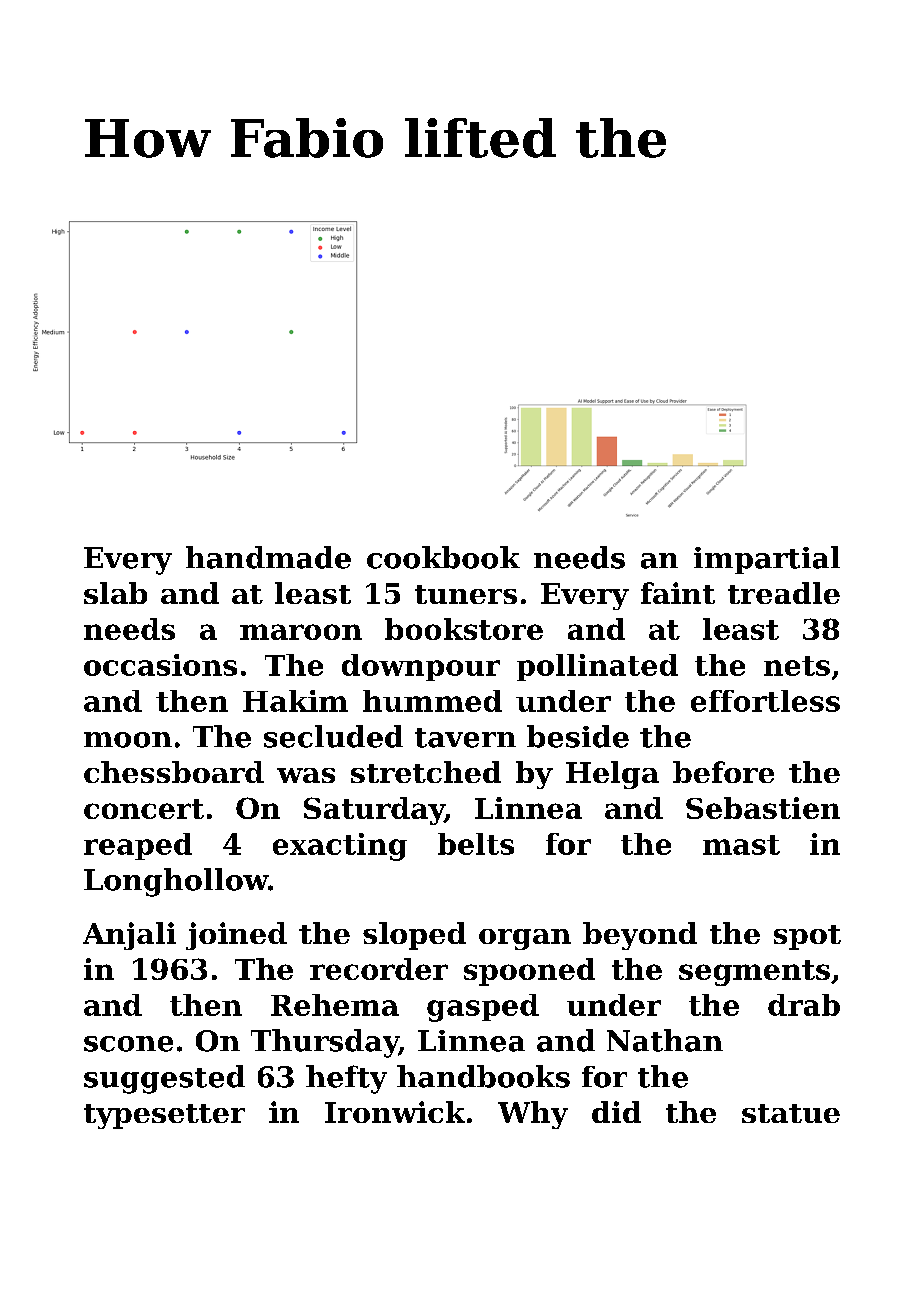  What do you see at coordinates (767, 560) in the screenshot?
I see `impartial` at bounding box center [767, 560].
